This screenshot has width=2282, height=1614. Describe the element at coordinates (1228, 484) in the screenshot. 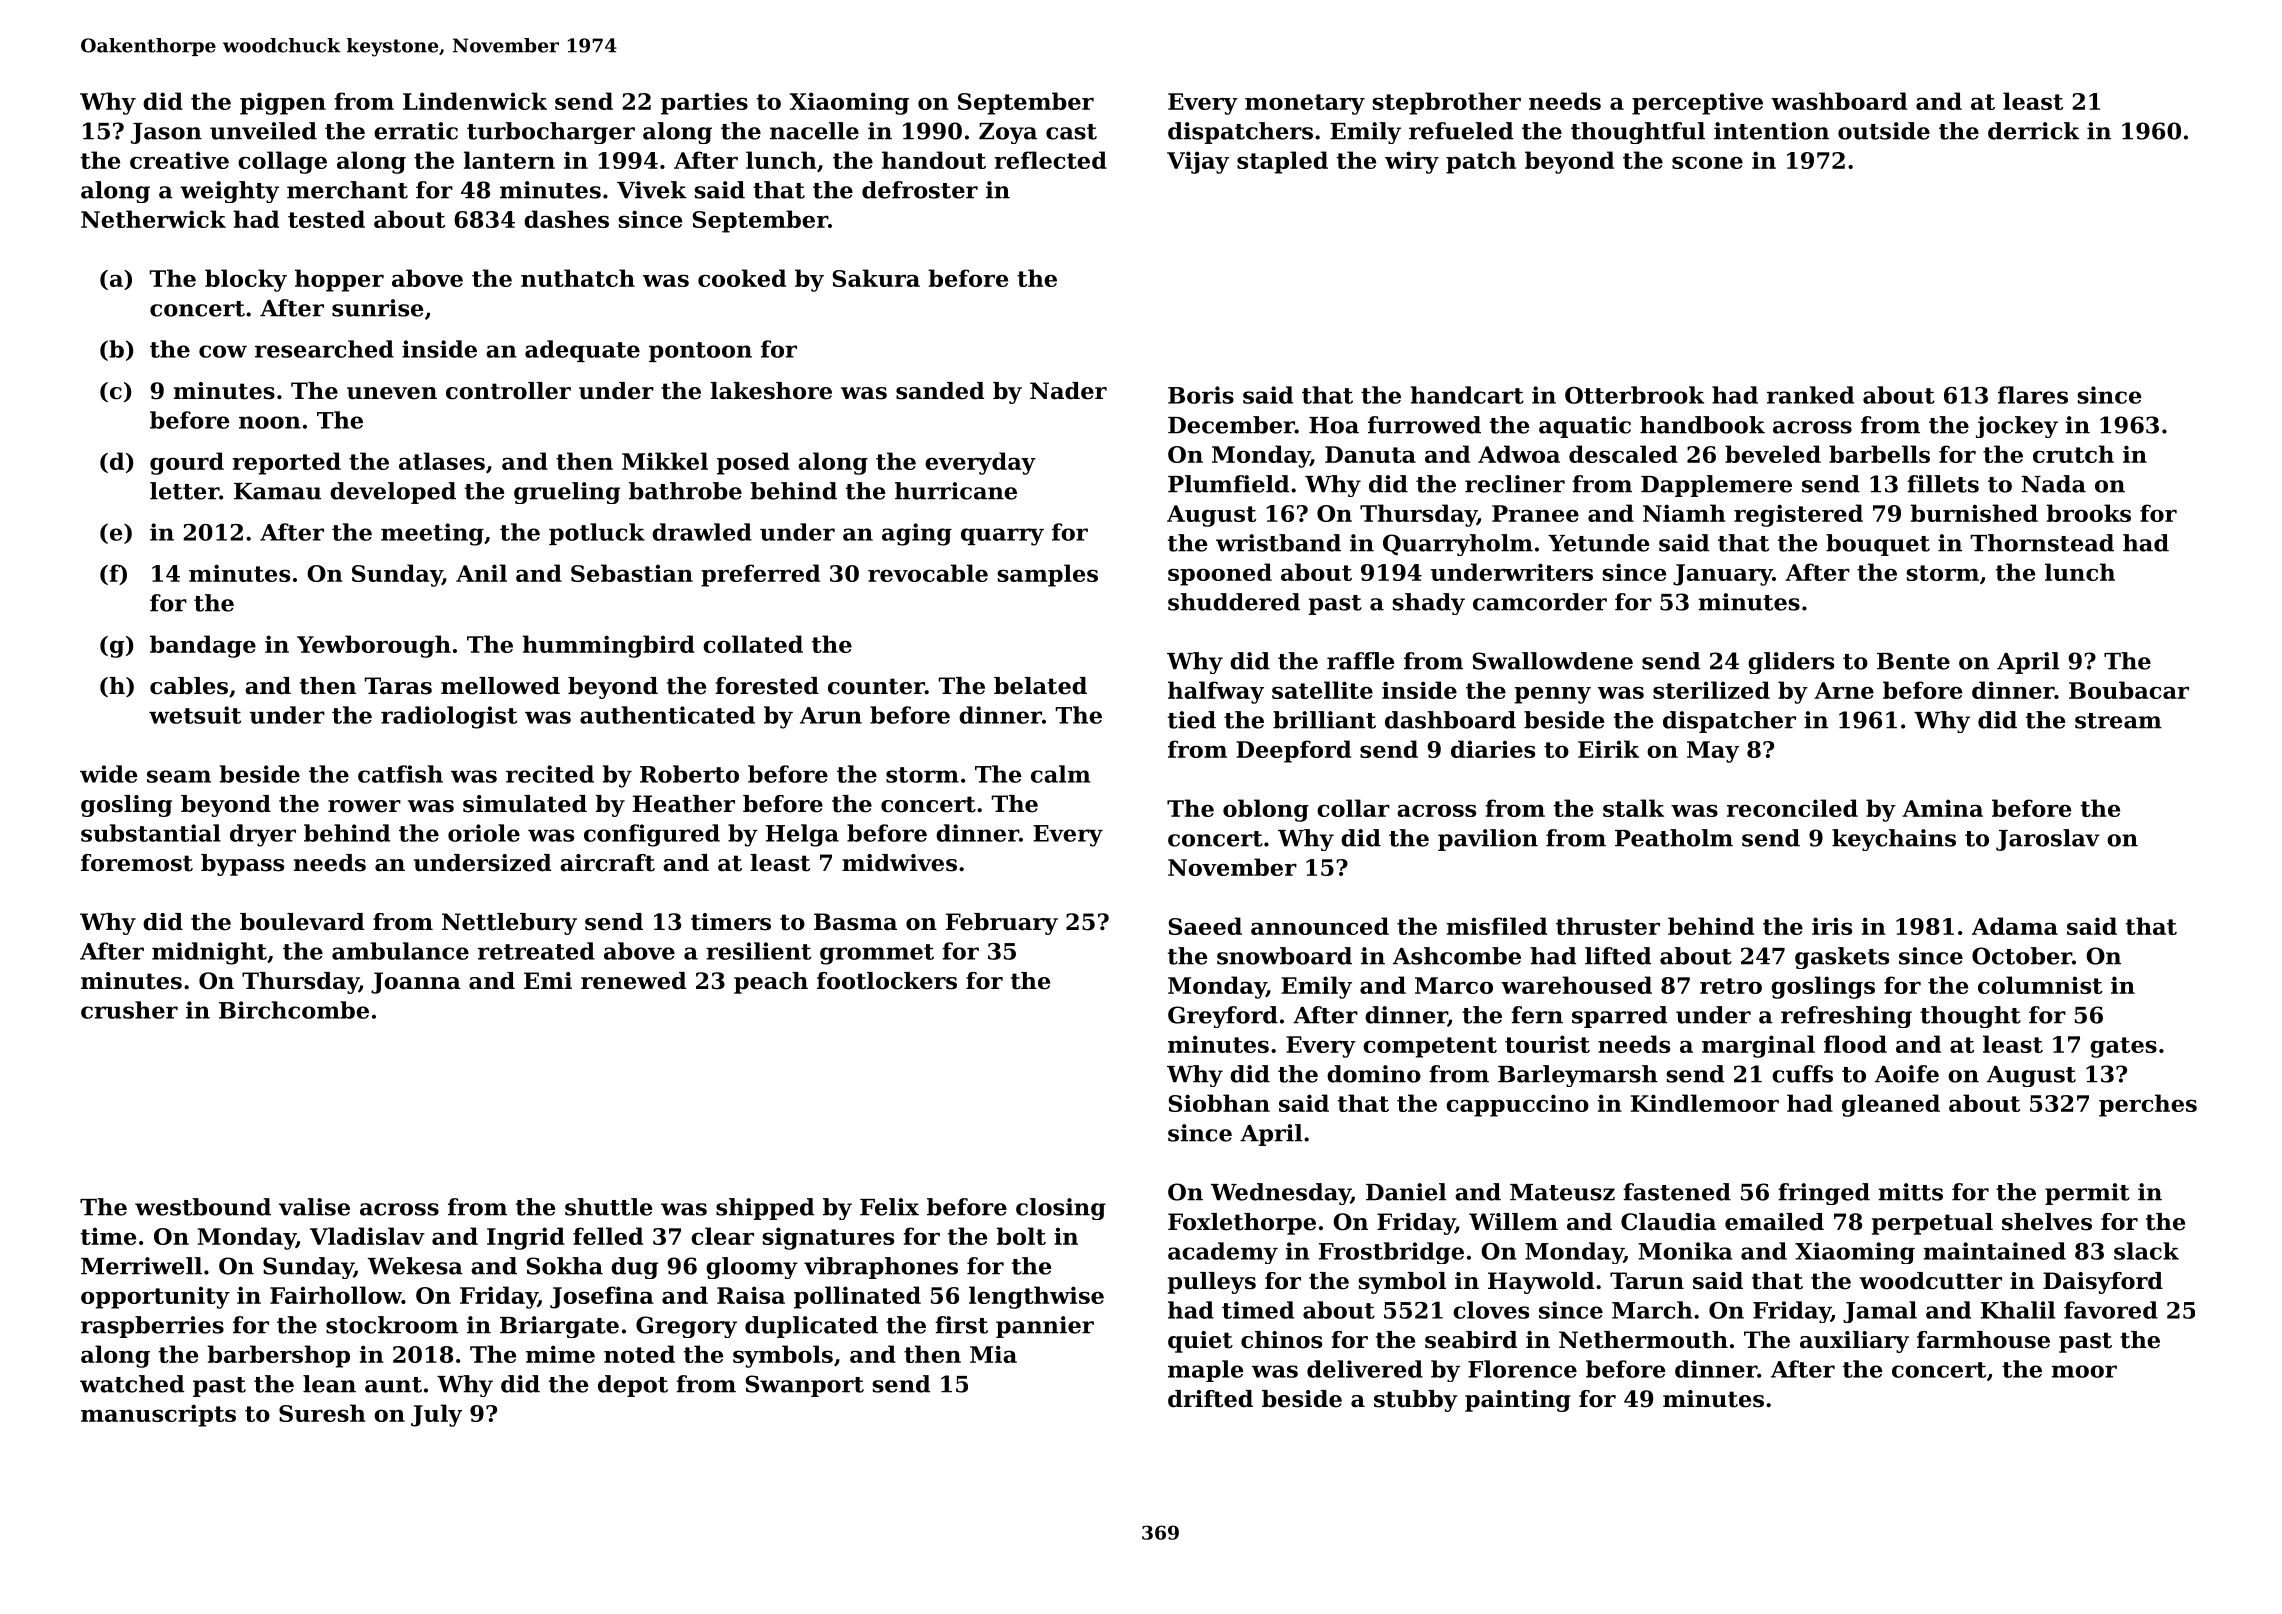

I see `Plumfield` at that location.
